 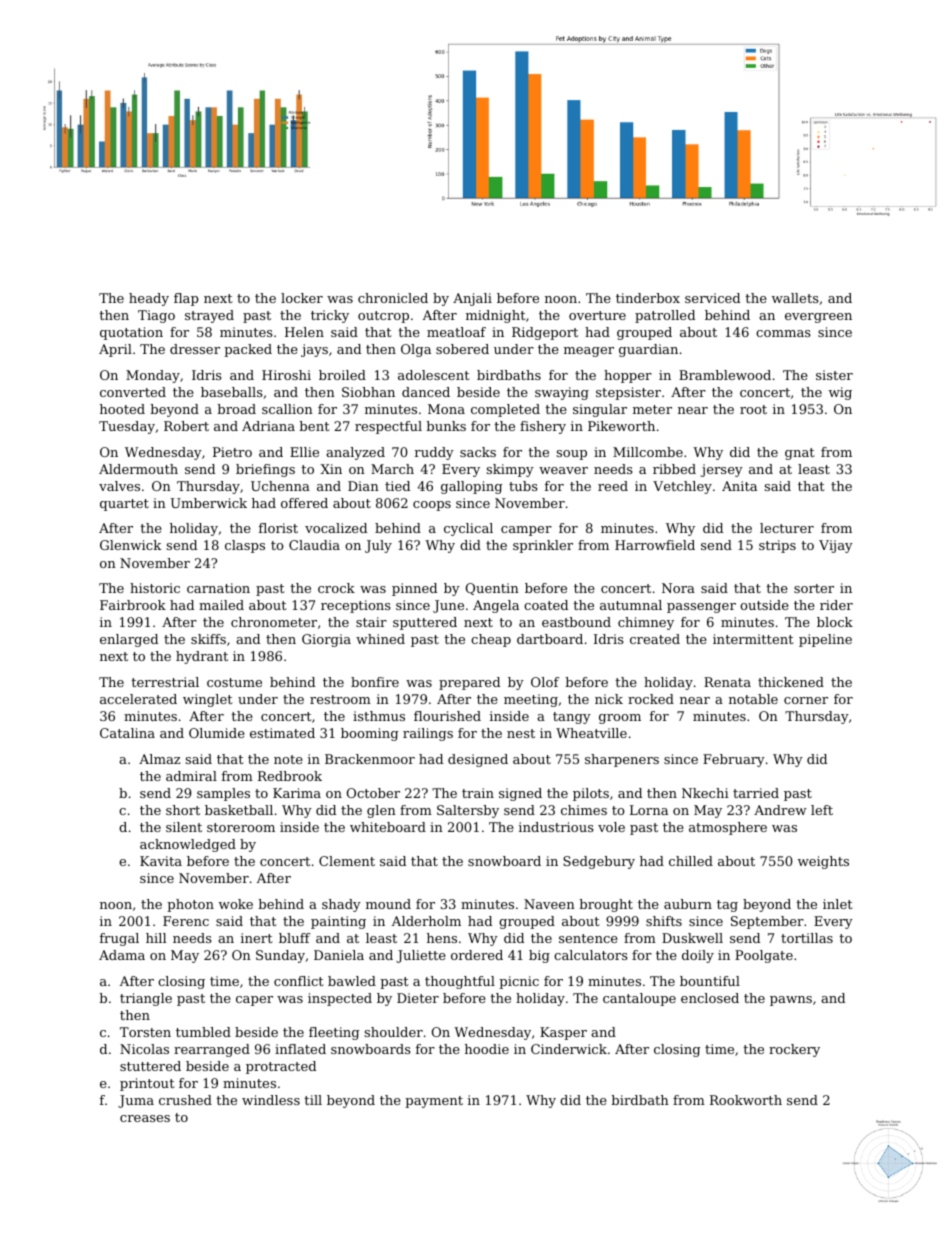 What do you see at coordinates (191, 776) in the screenshot?
I see `admiral` at bounding box center [191, 776].
